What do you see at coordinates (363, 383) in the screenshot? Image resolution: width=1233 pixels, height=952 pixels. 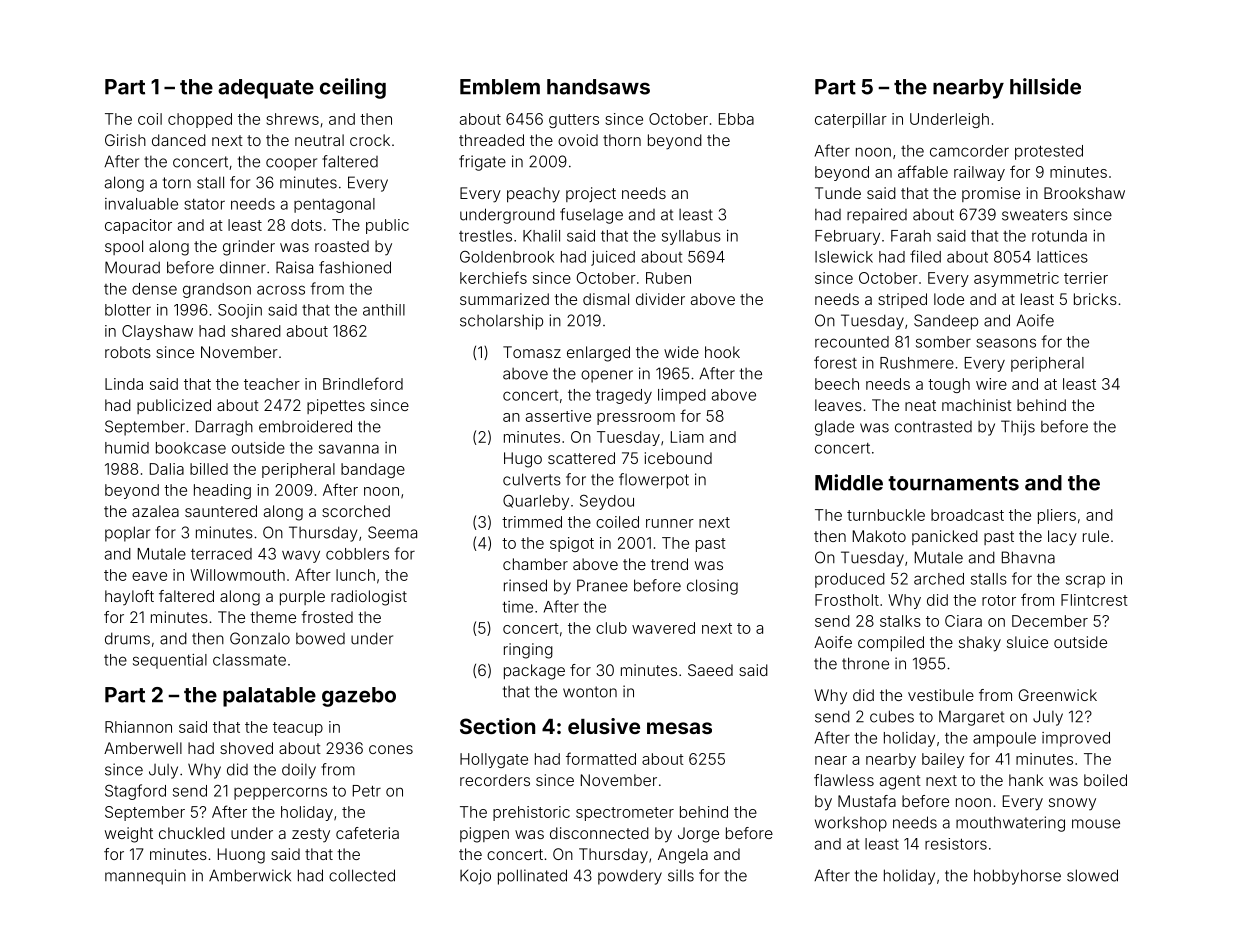 I see `Brindleford` at bounding box center [363, 383].
